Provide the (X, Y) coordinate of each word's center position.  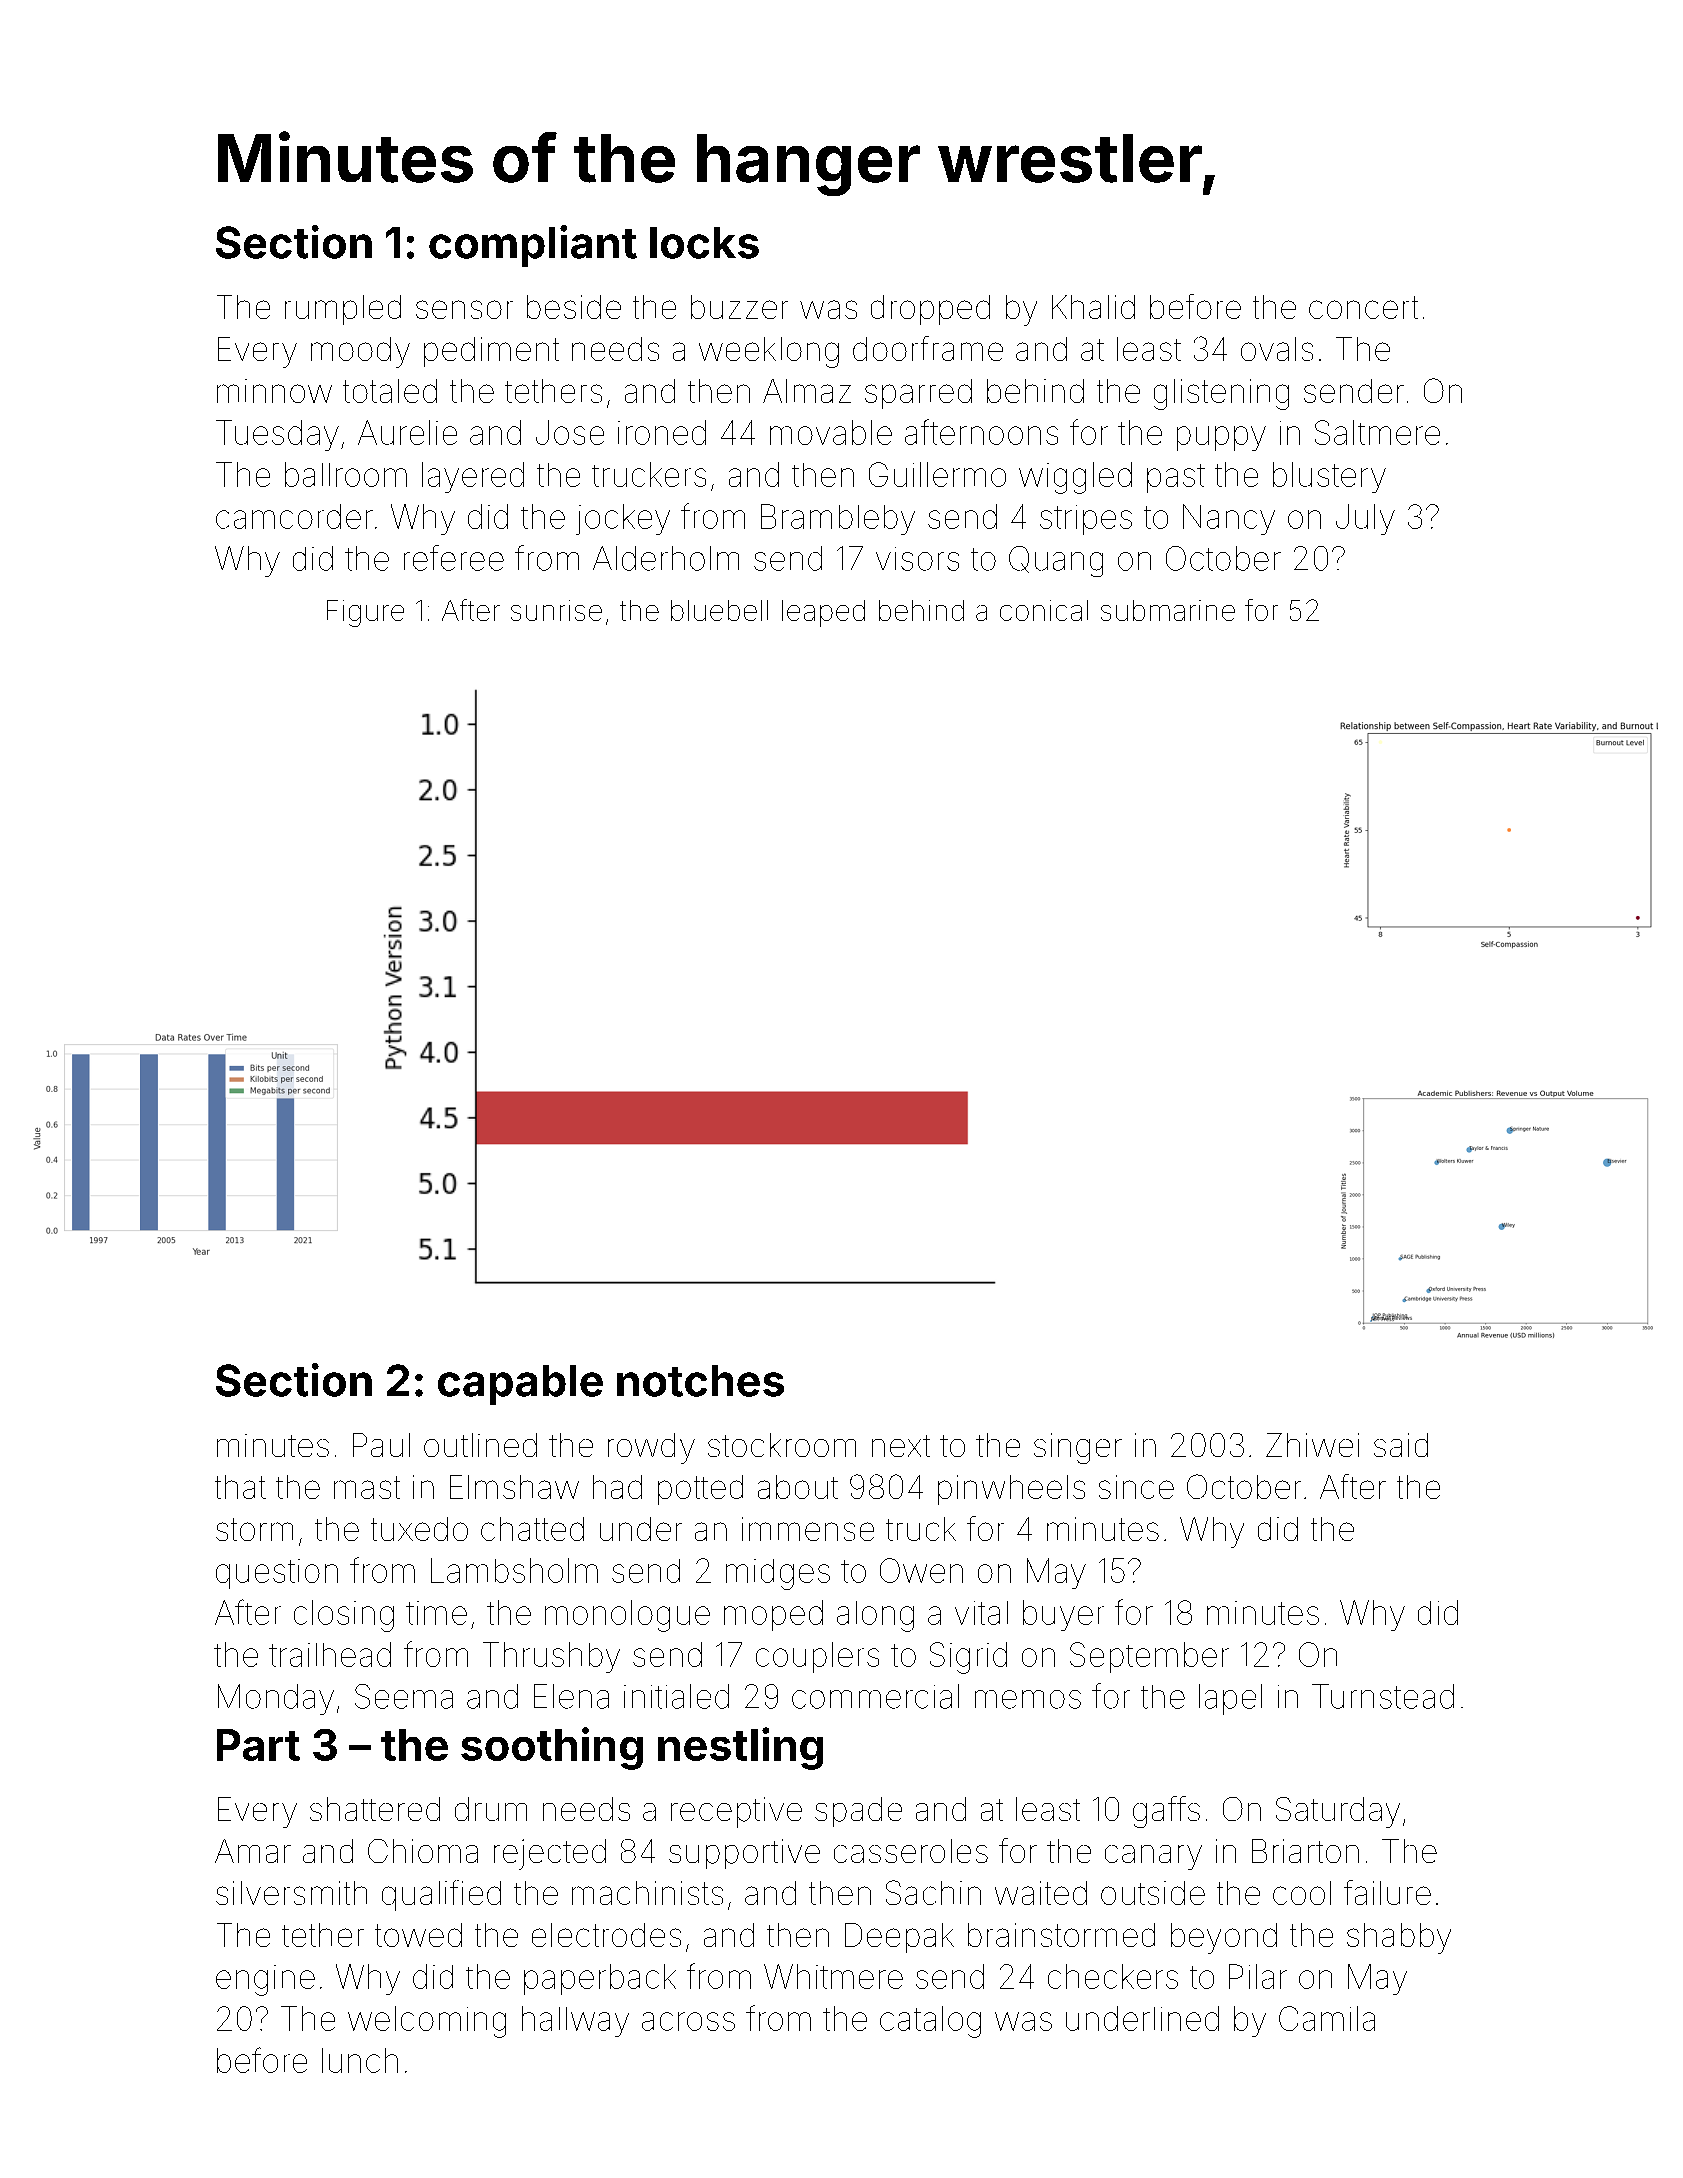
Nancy (1229, 519)
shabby (1399, 1938)
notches (700, 1381)
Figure (365, 613)
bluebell (719, 610)
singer (1078, 1448)
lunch (360, 2060)
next (901, 1446)
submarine (1168, 610)
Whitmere (833, 1976)
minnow (274, 391)
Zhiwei (1312, 1445)
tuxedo (419, 1529)
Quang (1056, 561)
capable (520, 1385)
